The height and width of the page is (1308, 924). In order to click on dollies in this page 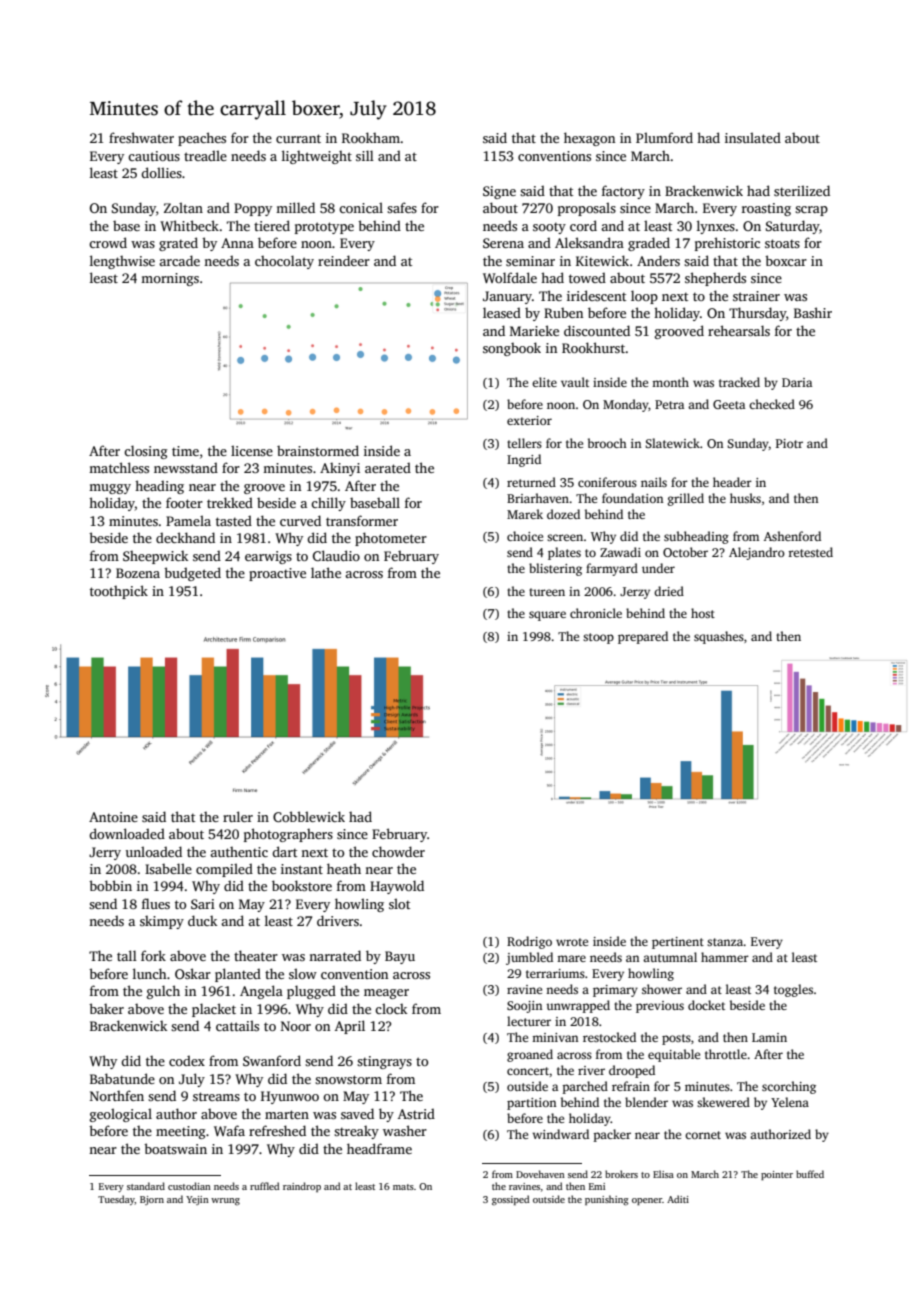, I will do `click(161, 172)`.
